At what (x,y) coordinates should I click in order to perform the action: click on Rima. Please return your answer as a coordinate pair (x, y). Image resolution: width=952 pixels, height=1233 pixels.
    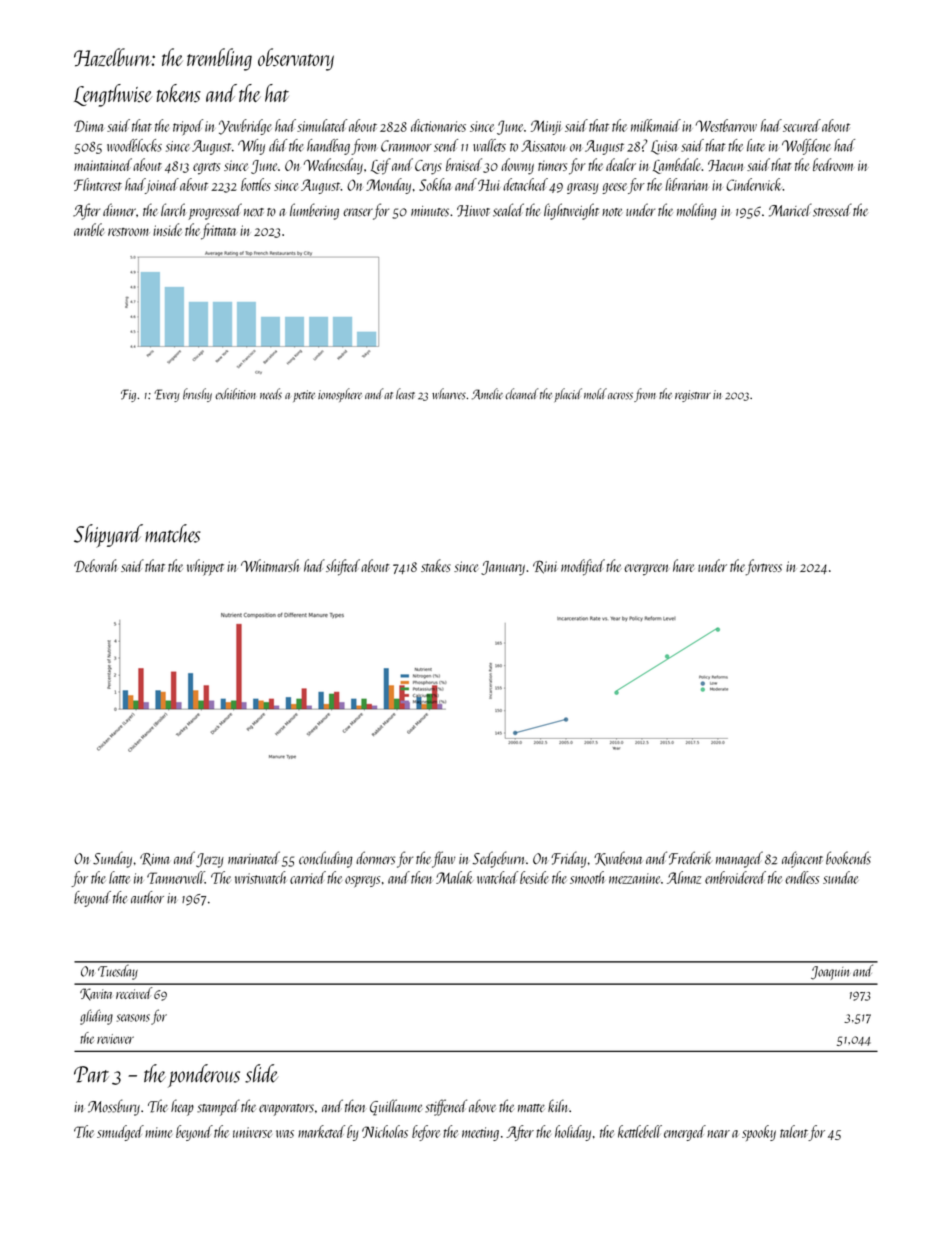
    Looking at the image, I should click on (155, 859).
